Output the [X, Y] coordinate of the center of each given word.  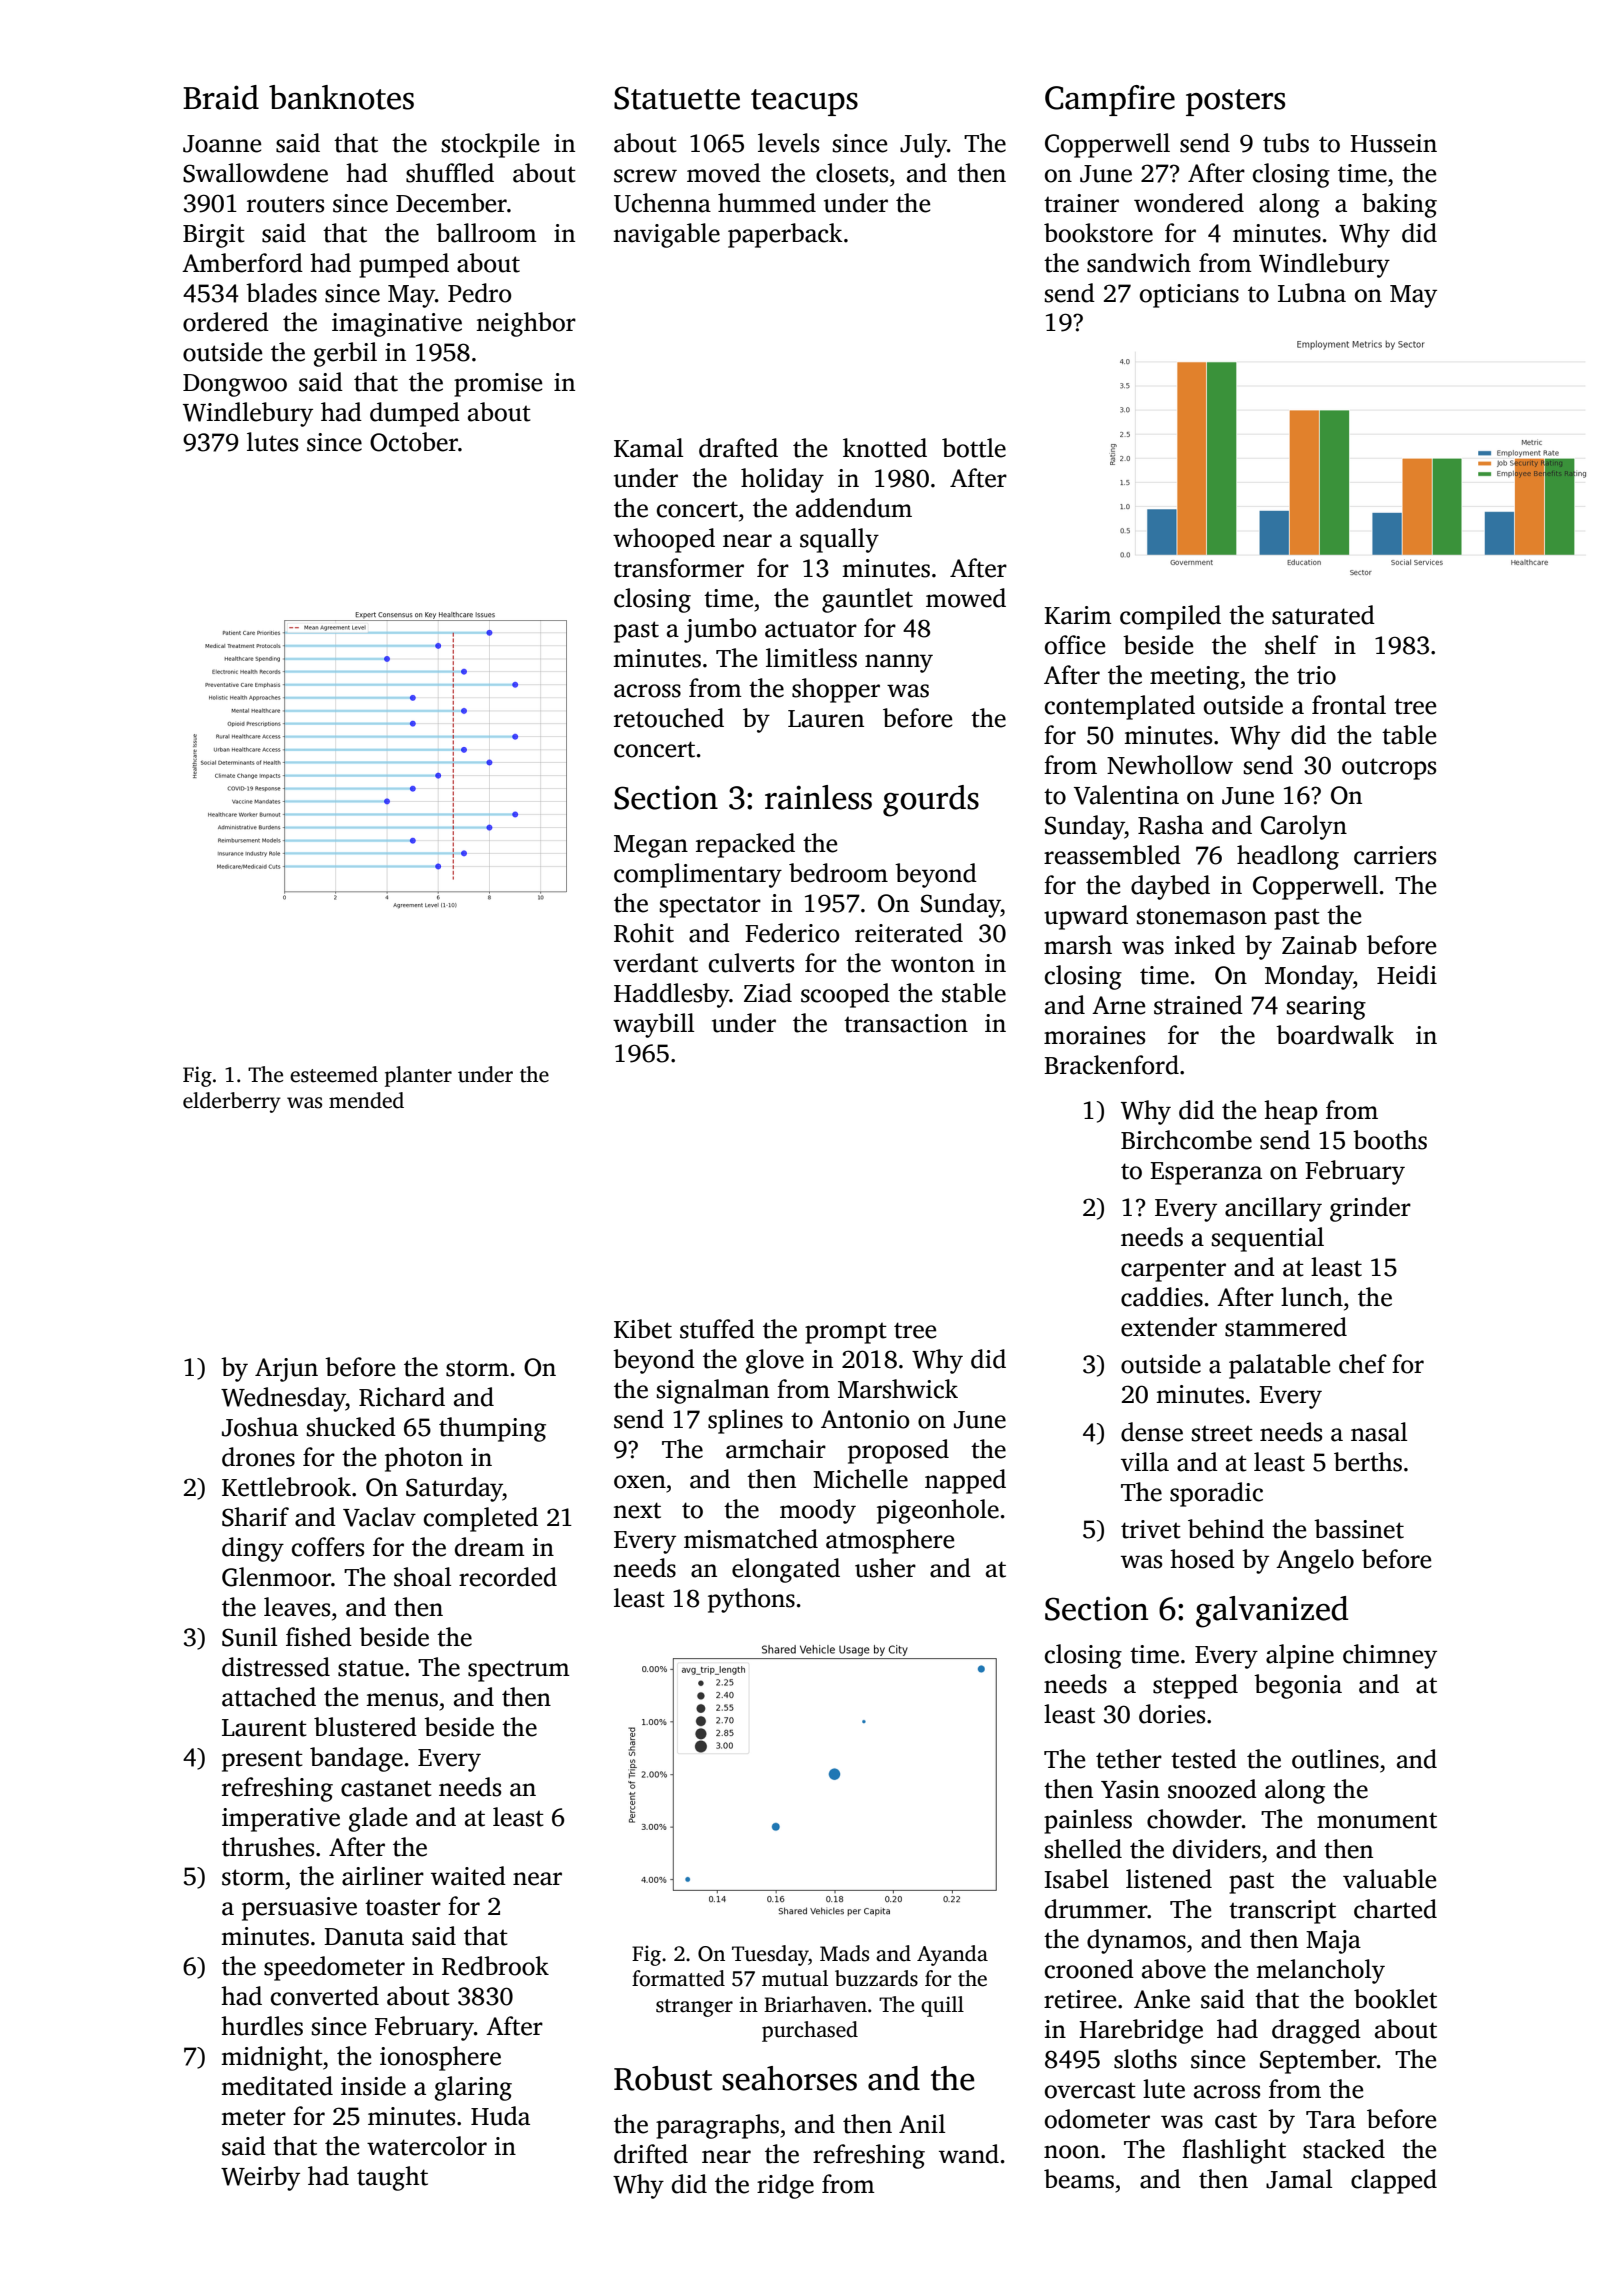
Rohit [644, 933]
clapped [1394, 2181]
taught [392, 2178]
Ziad [768, 993]
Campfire [1110, 100]
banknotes [341, 97]
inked [1205, 945]
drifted [651, 2154]
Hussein [1393, 143]
